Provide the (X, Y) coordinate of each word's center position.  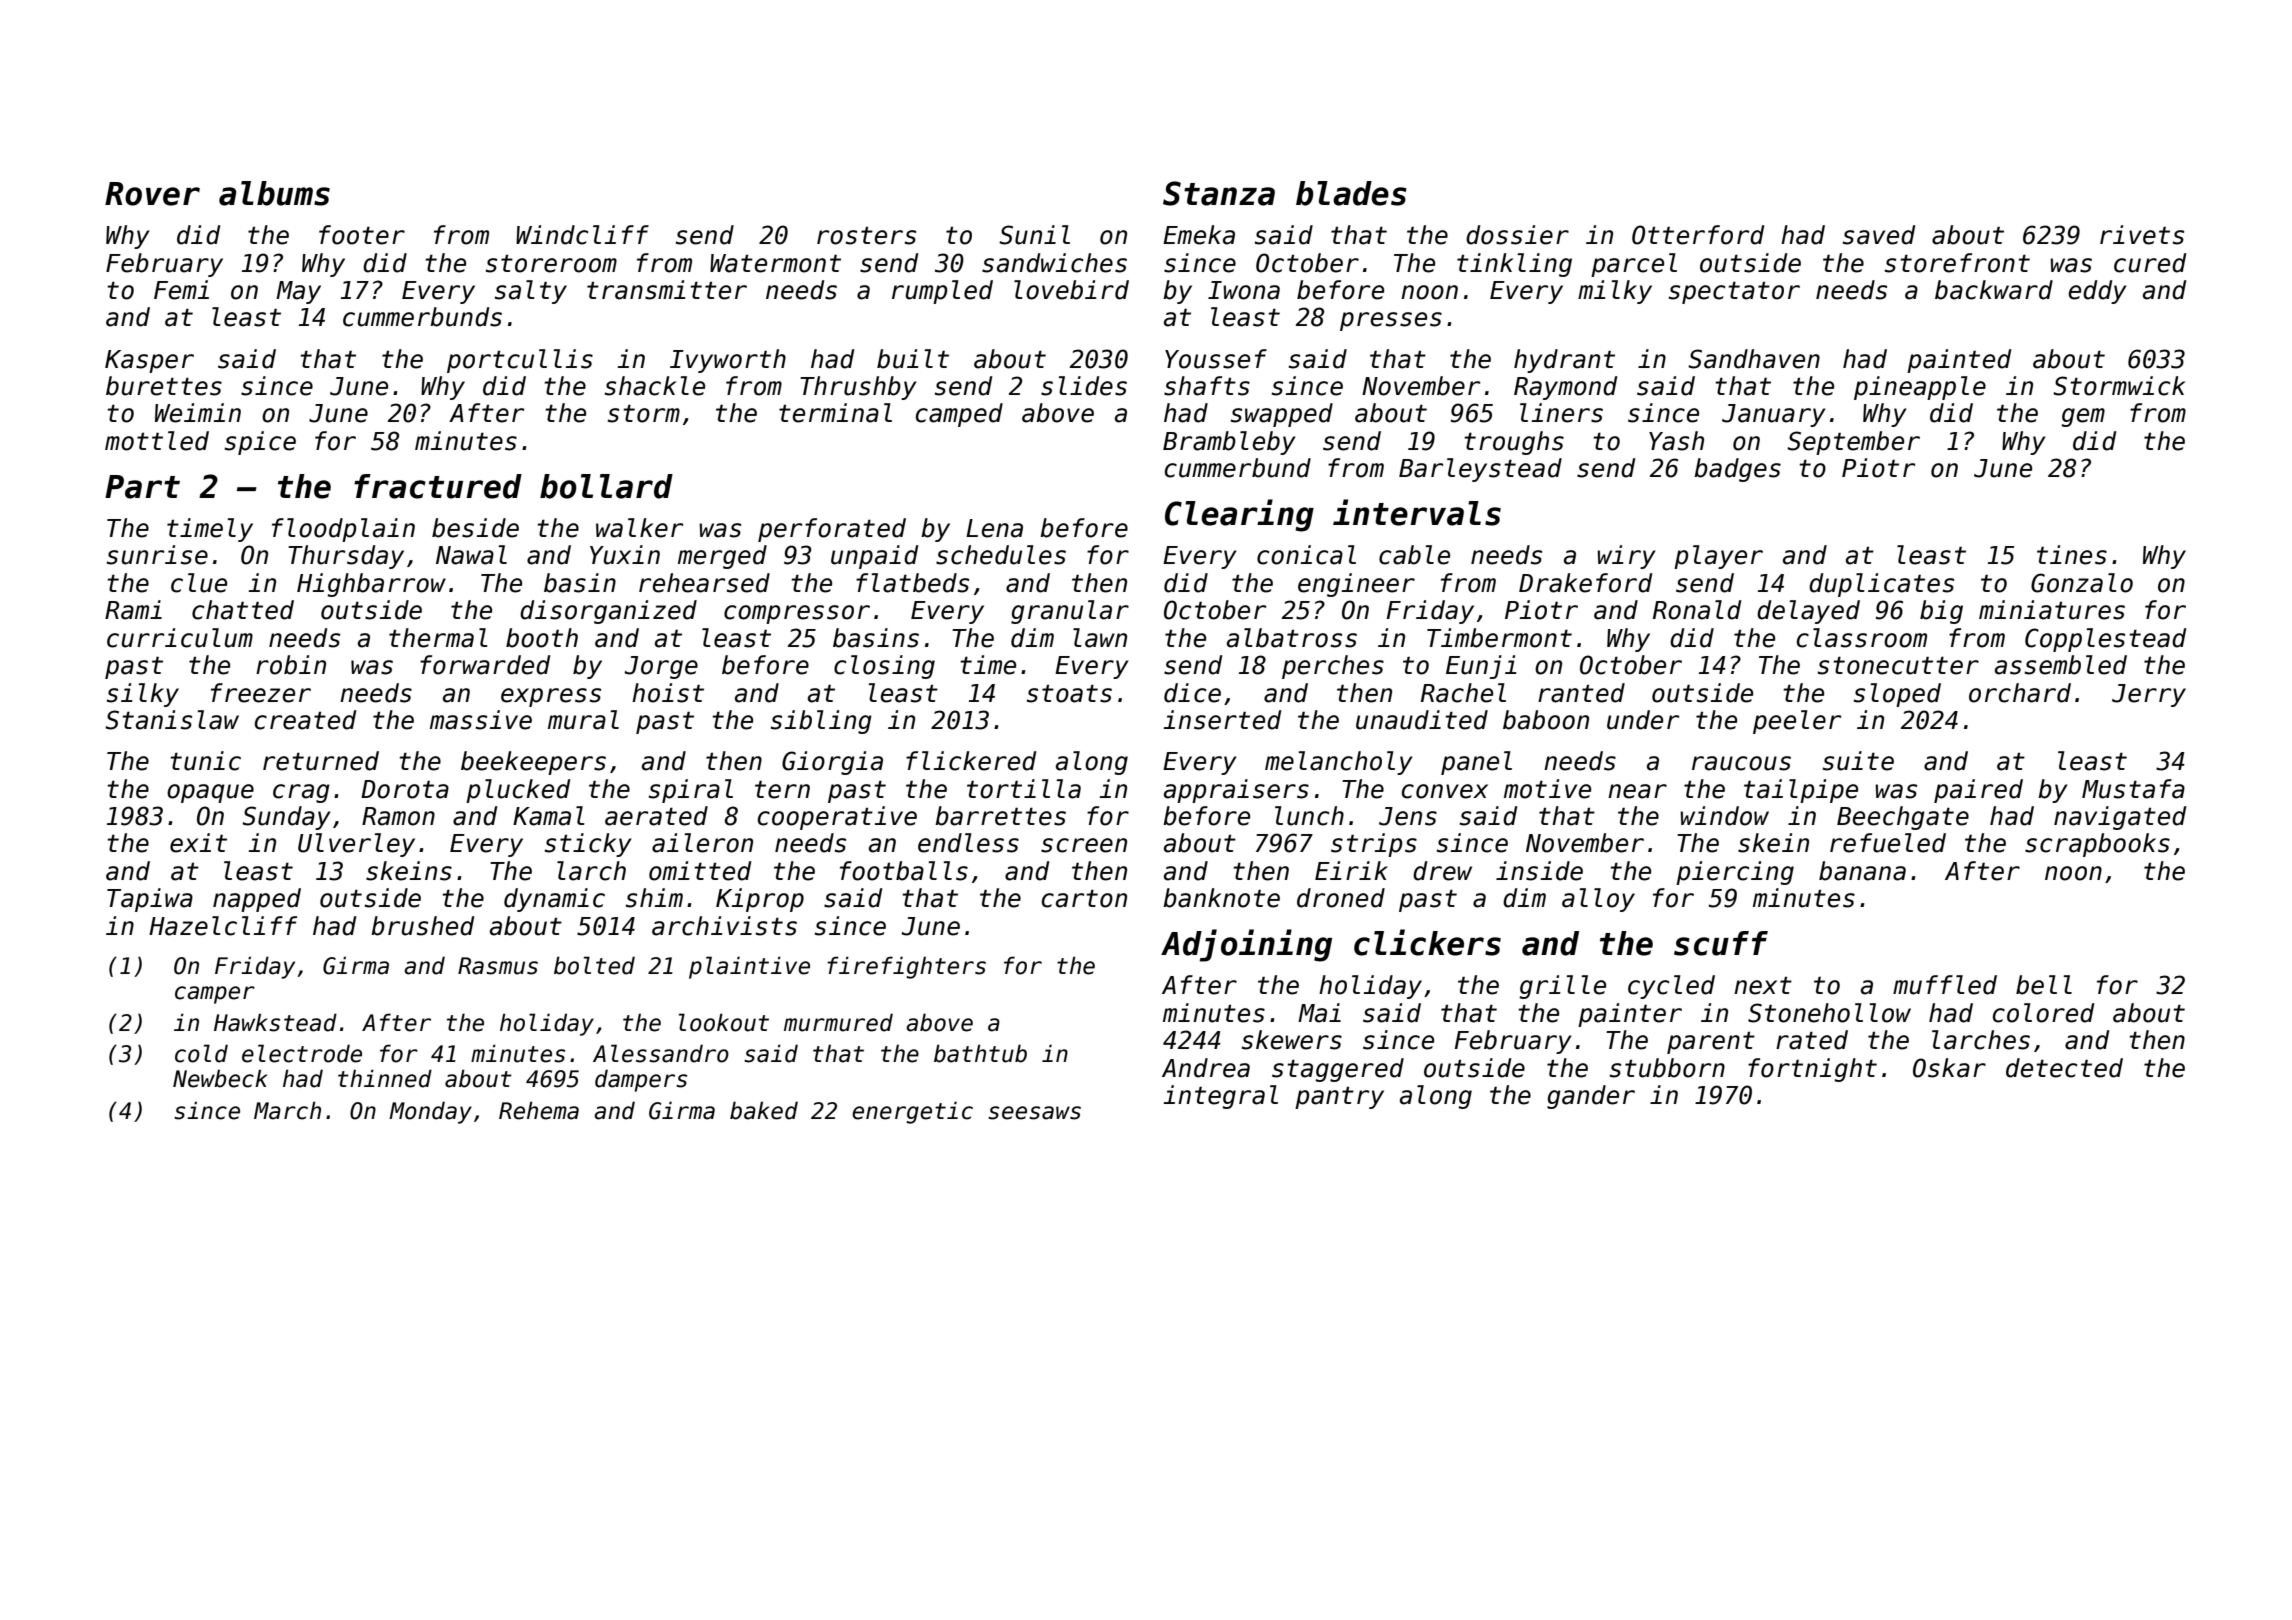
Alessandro (661, 1053)
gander (1591, 1097)
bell (2044, 985)
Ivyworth (728, 361)
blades (1351, 193)
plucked (518, 791)
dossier (1517, 235)
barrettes (1000, 816)
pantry (1339, 1098)
